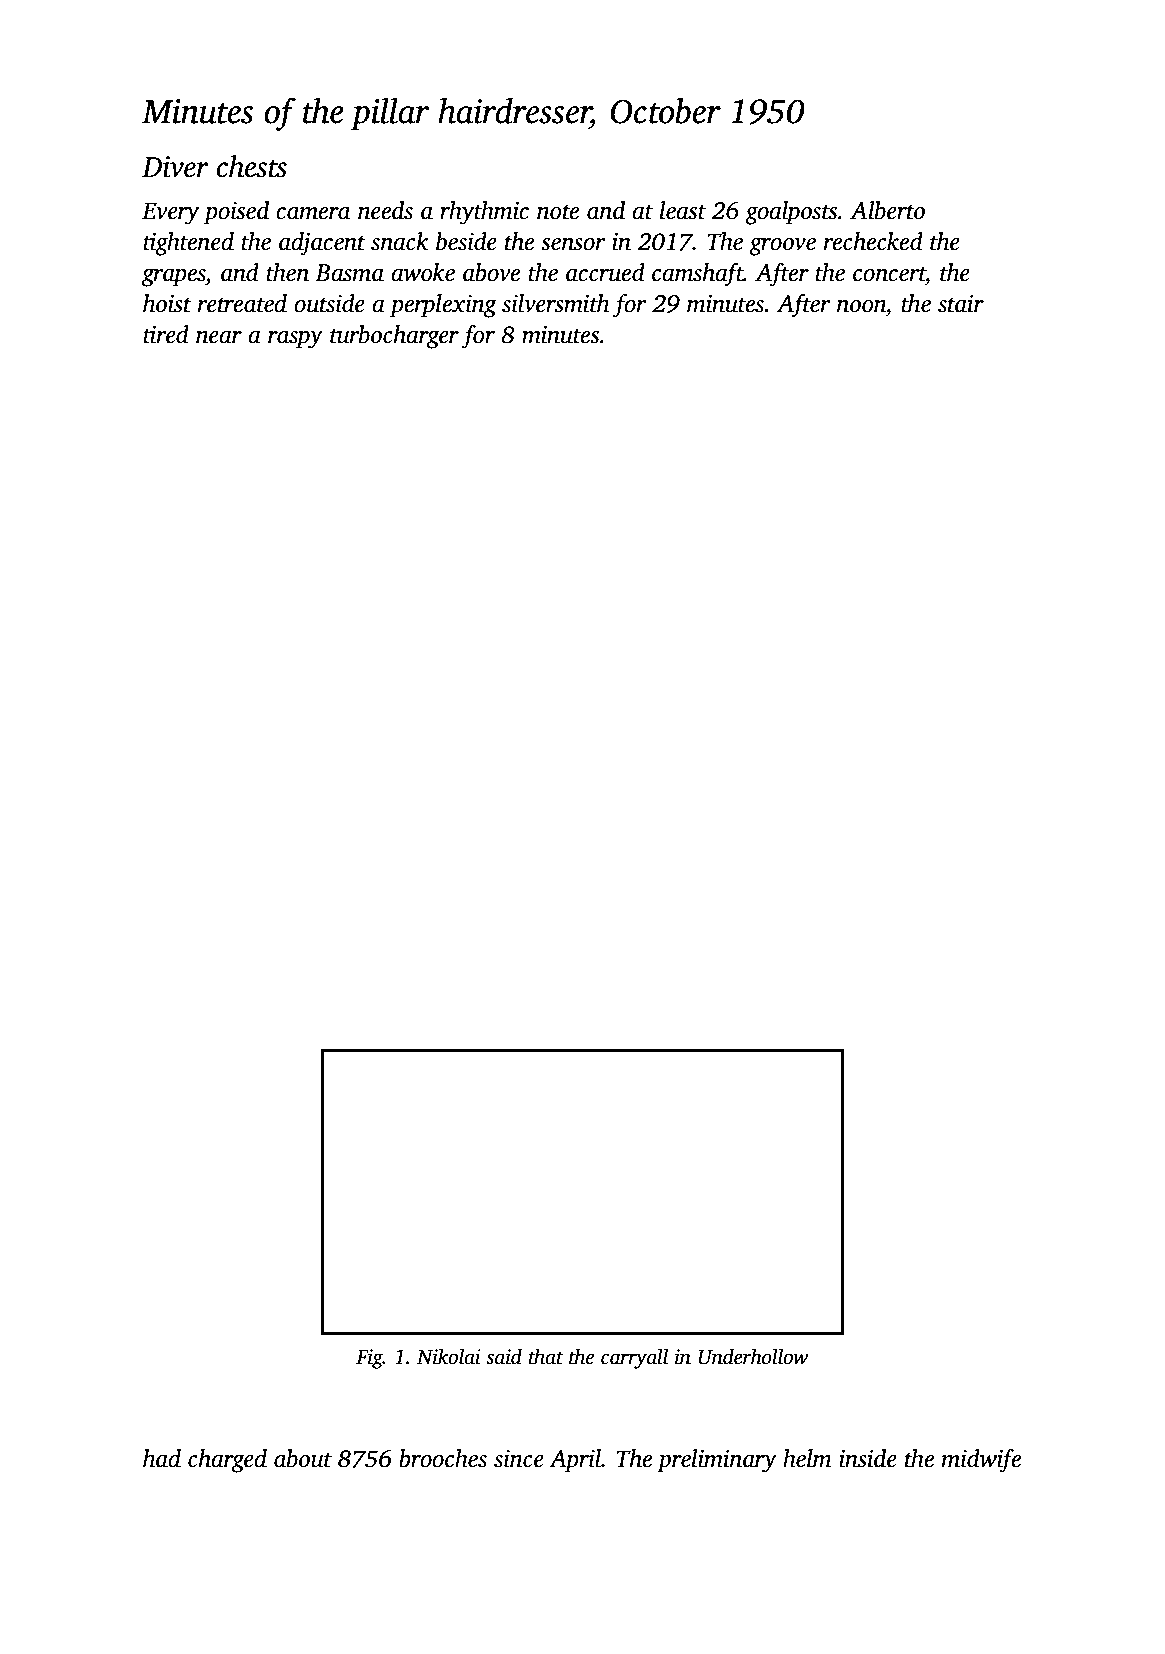 The width and height of the screenshot is (1165, 1654). What do you see at coordinates (961, 304) in the screenshot?
I see `stair` at bounding box center [961, 304].
